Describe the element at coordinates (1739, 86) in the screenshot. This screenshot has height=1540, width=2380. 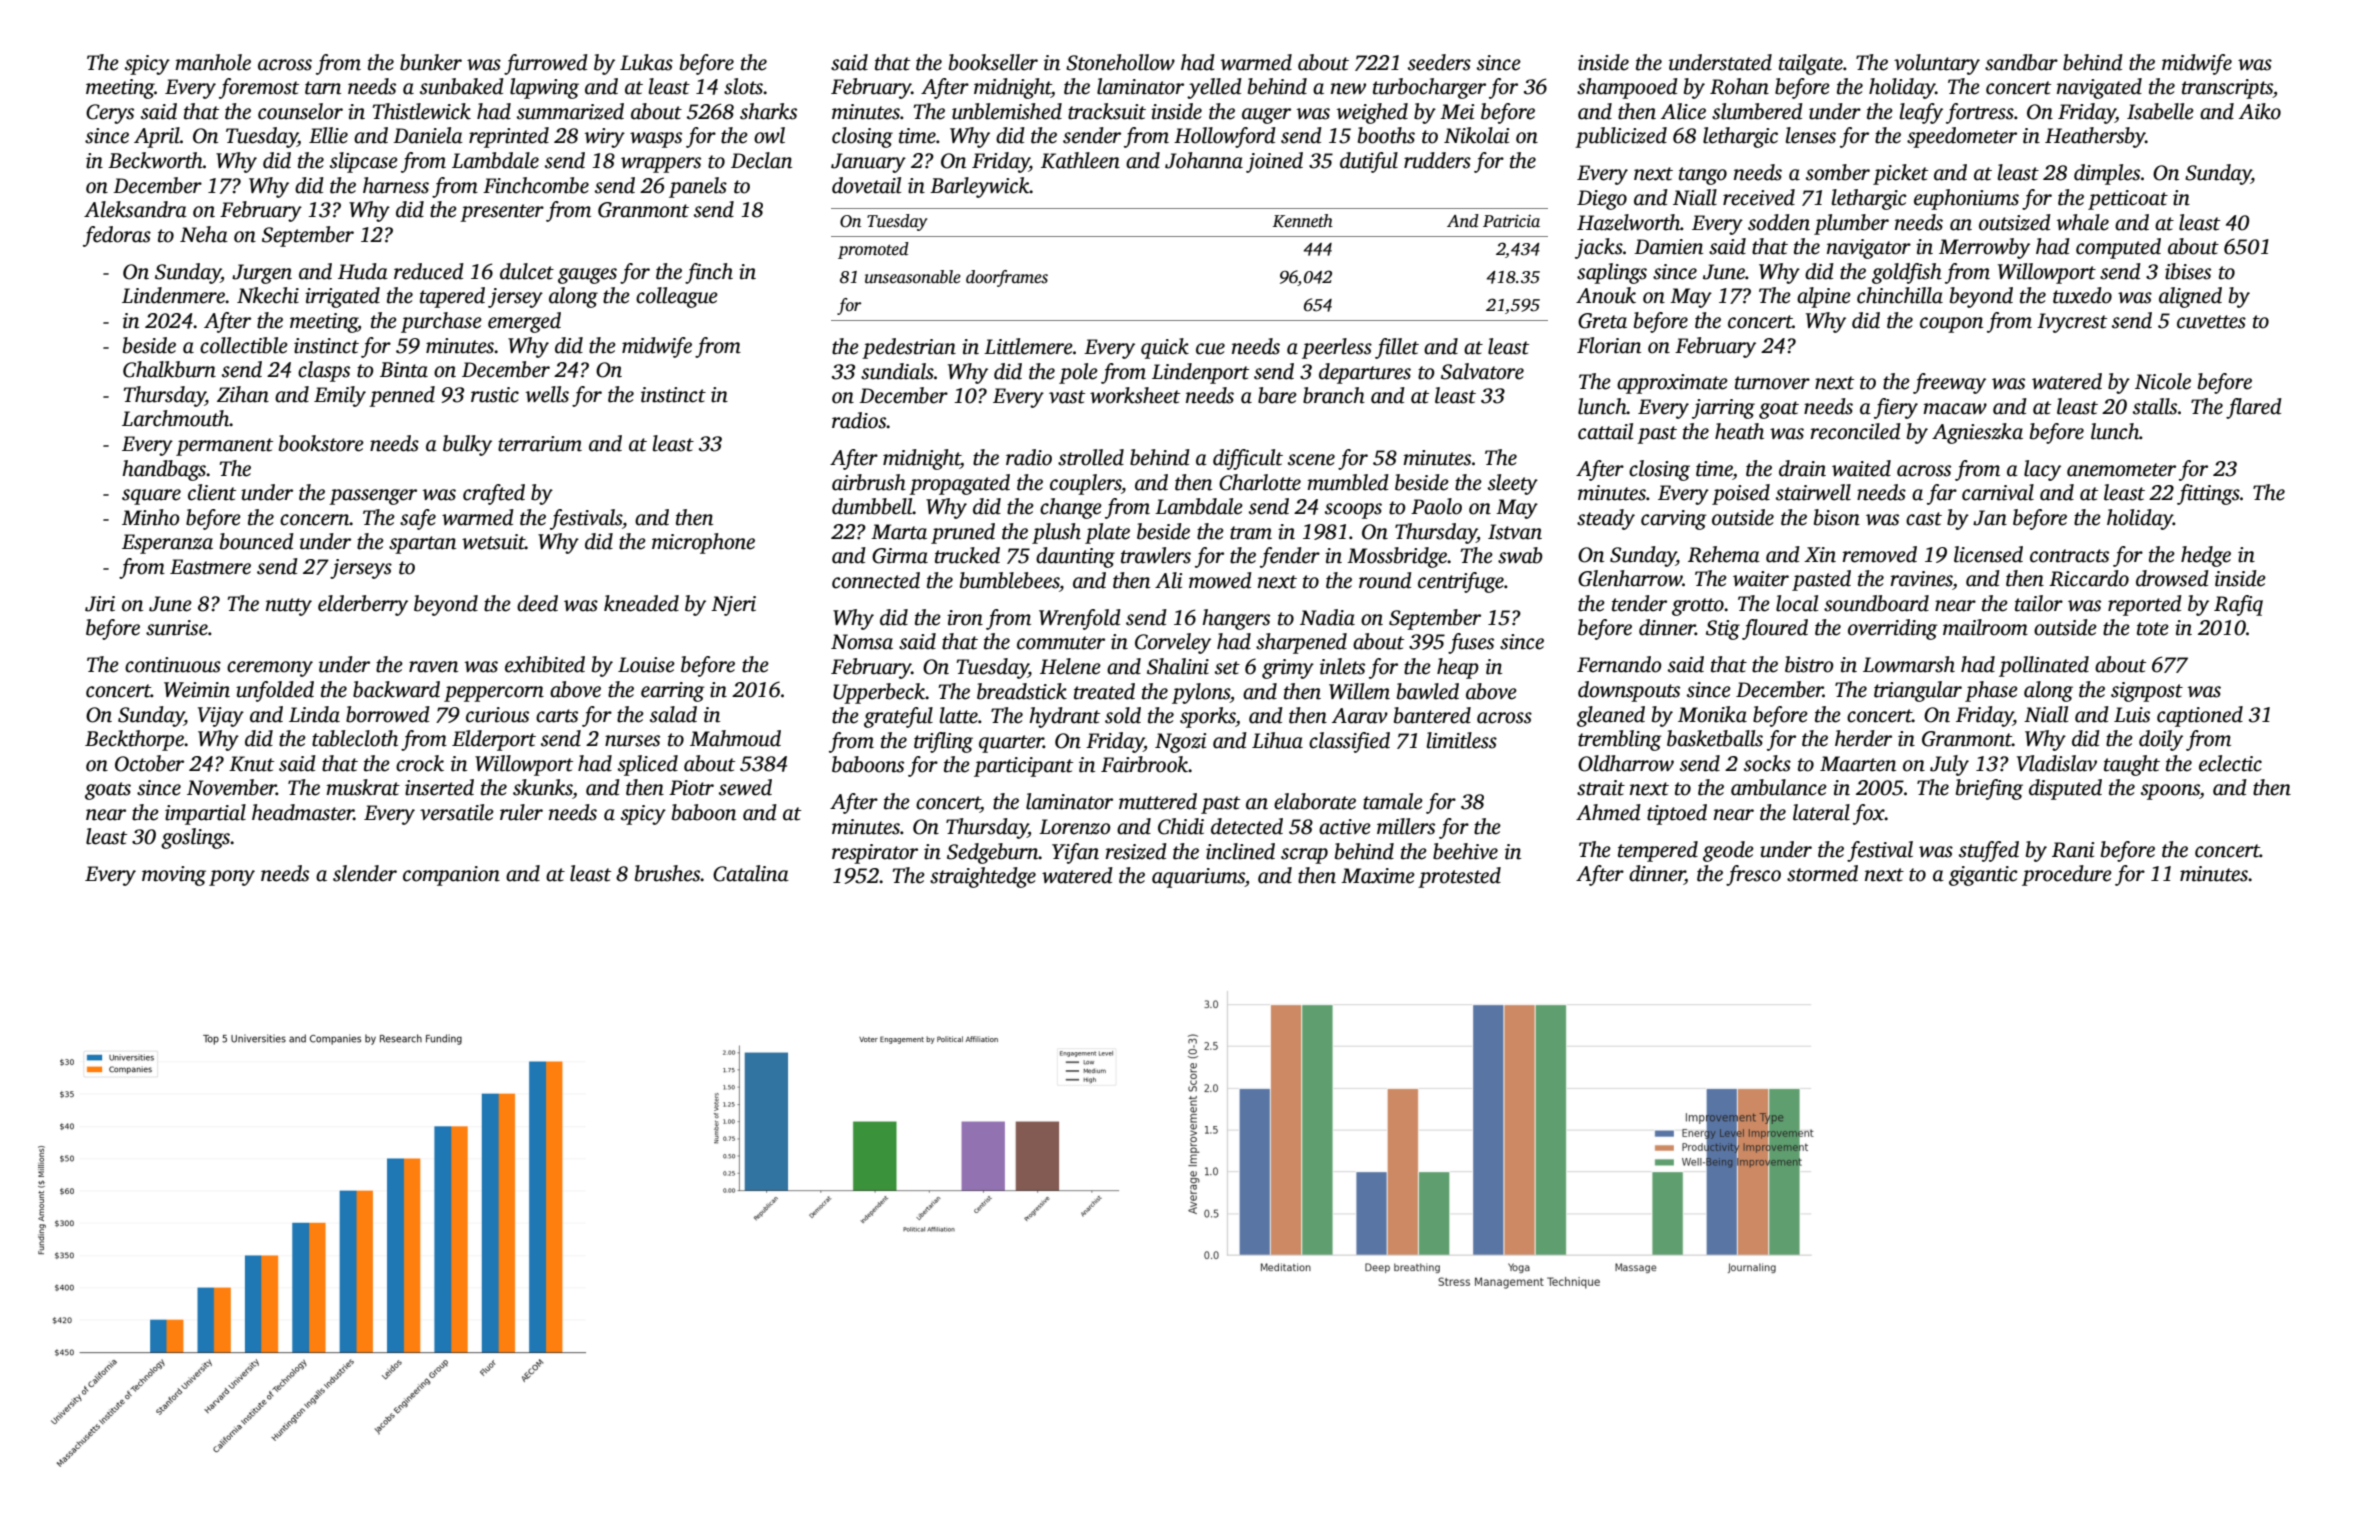
I see `Rohan` at that location.
